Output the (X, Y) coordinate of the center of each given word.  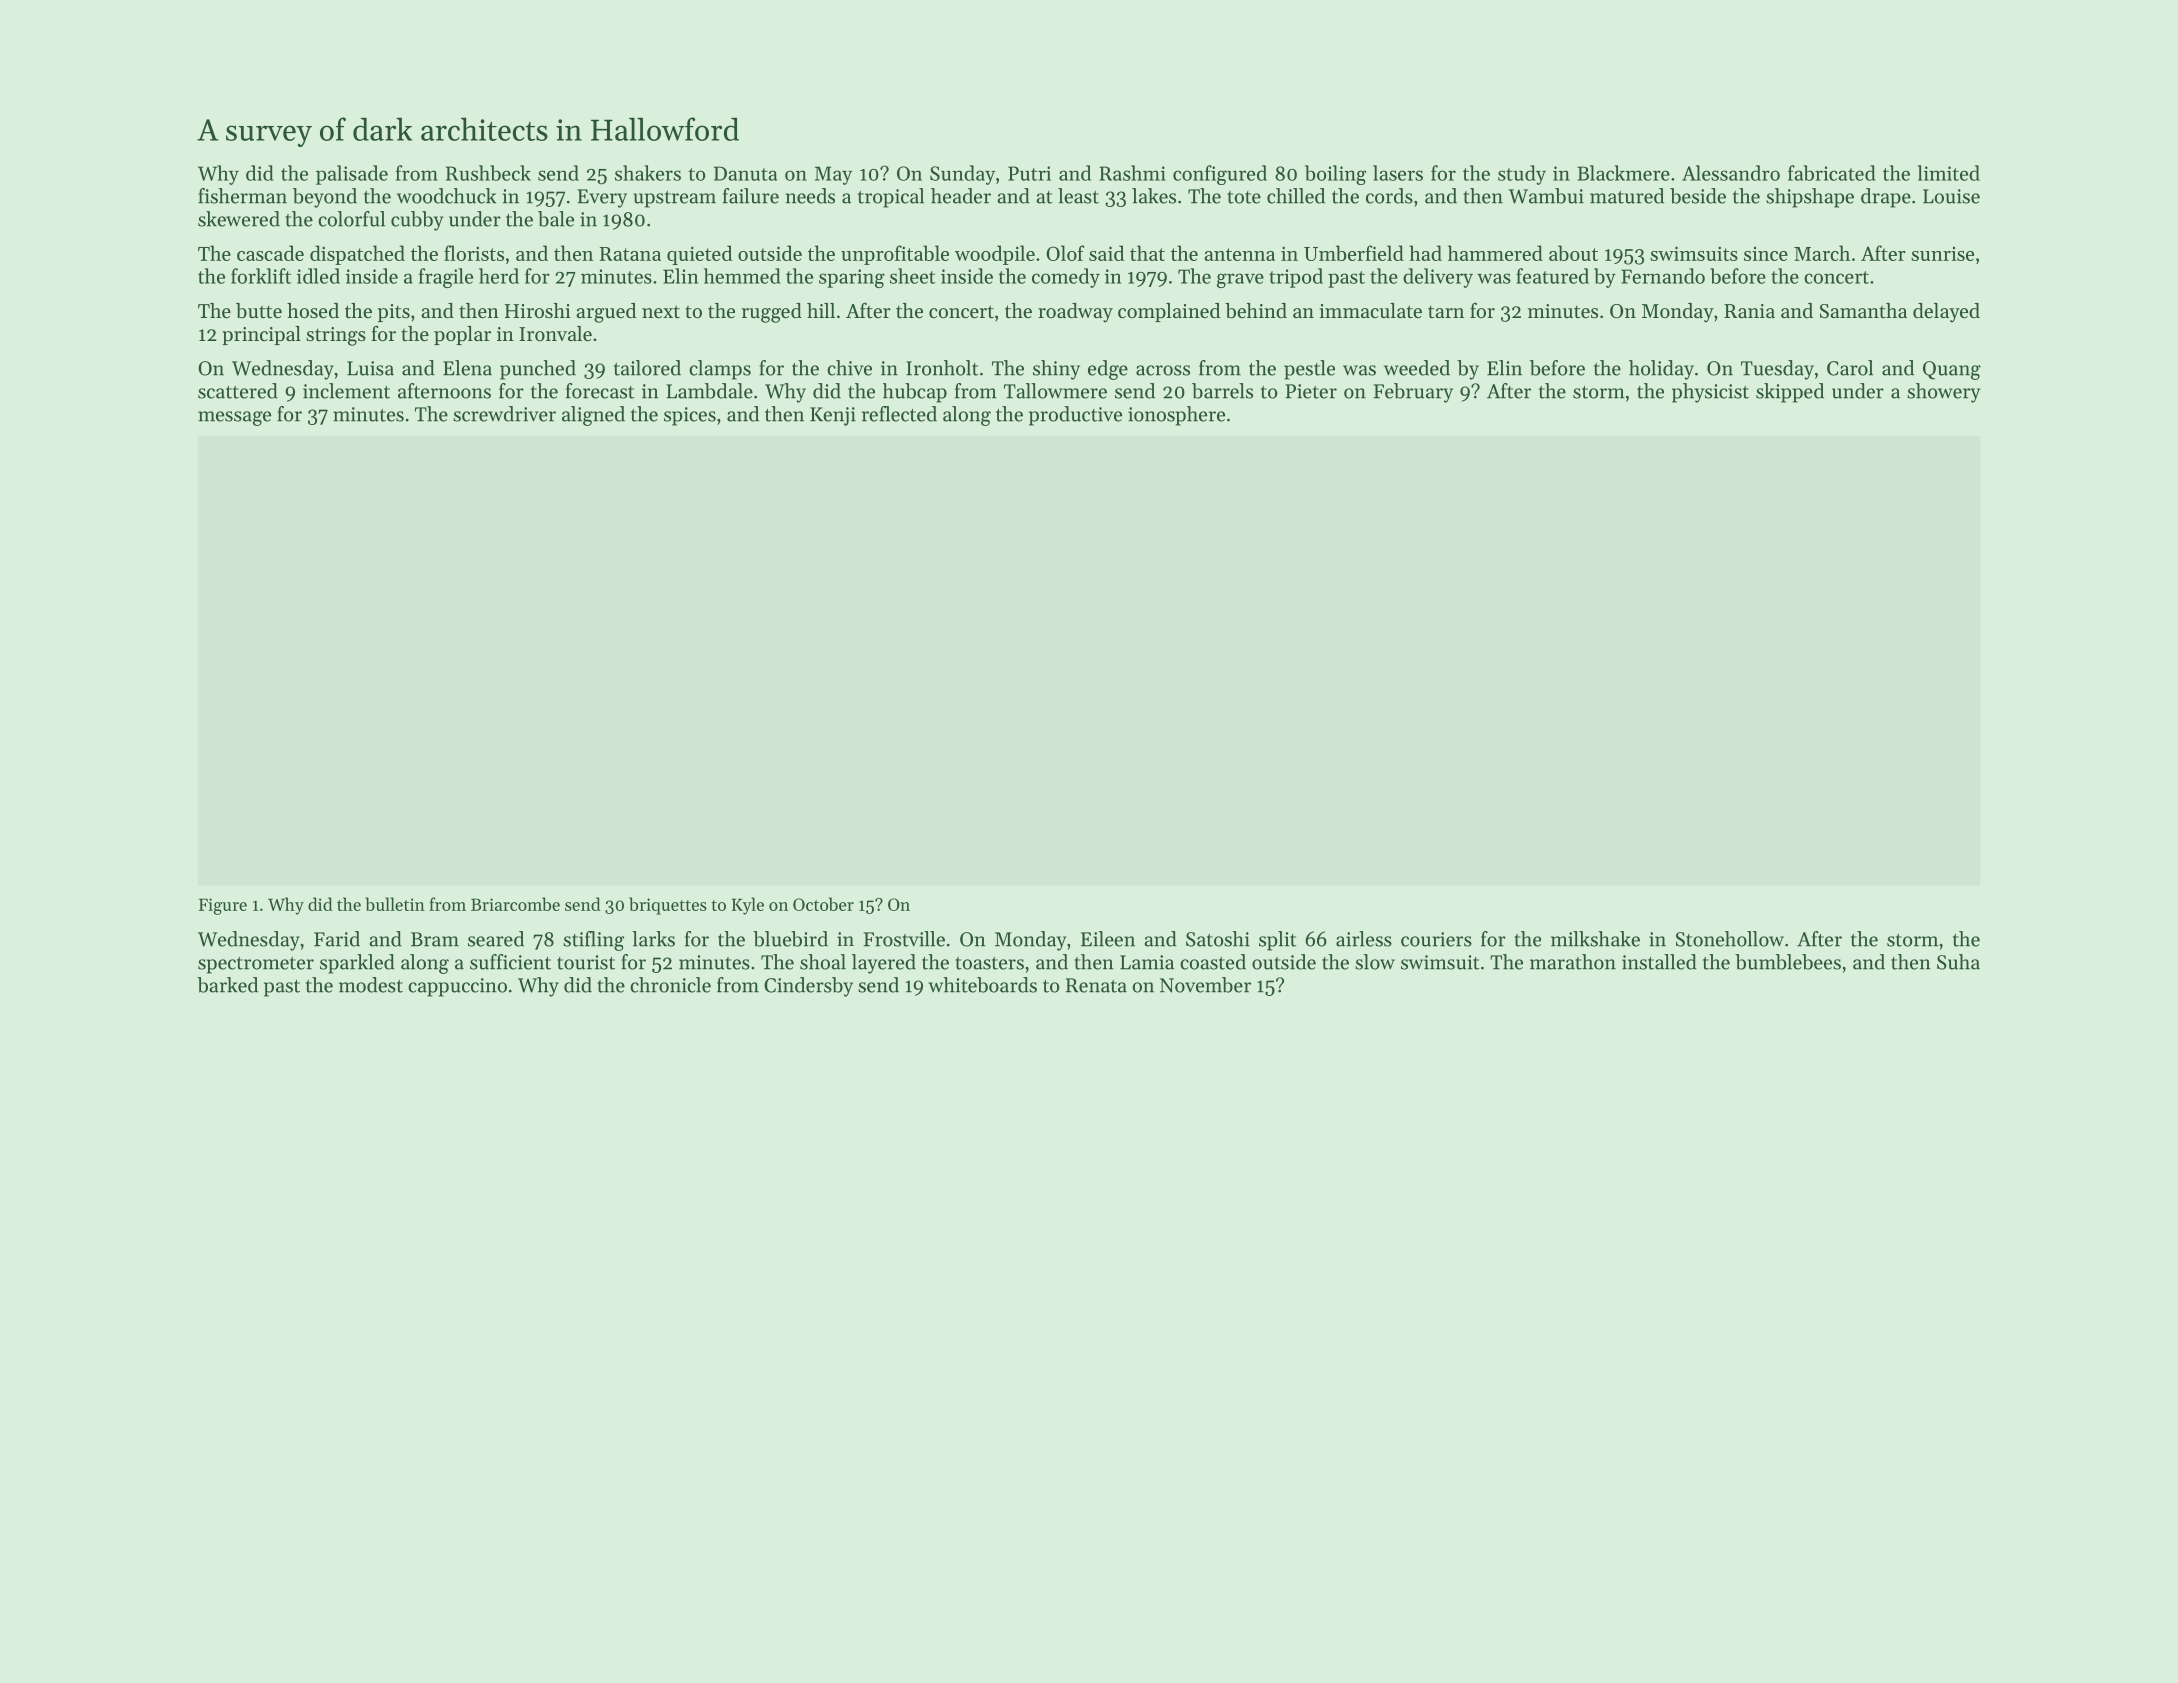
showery (1943, 393)
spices (690, 416)
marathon (1573, 962)
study (1522, 175)
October (823, 904)
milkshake (1595, 939)
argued (606, 313)
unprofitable (895, 255)
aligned (593, 416)
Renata (1096, 985)
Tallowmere (1055, 391)
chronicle (670, 985)
